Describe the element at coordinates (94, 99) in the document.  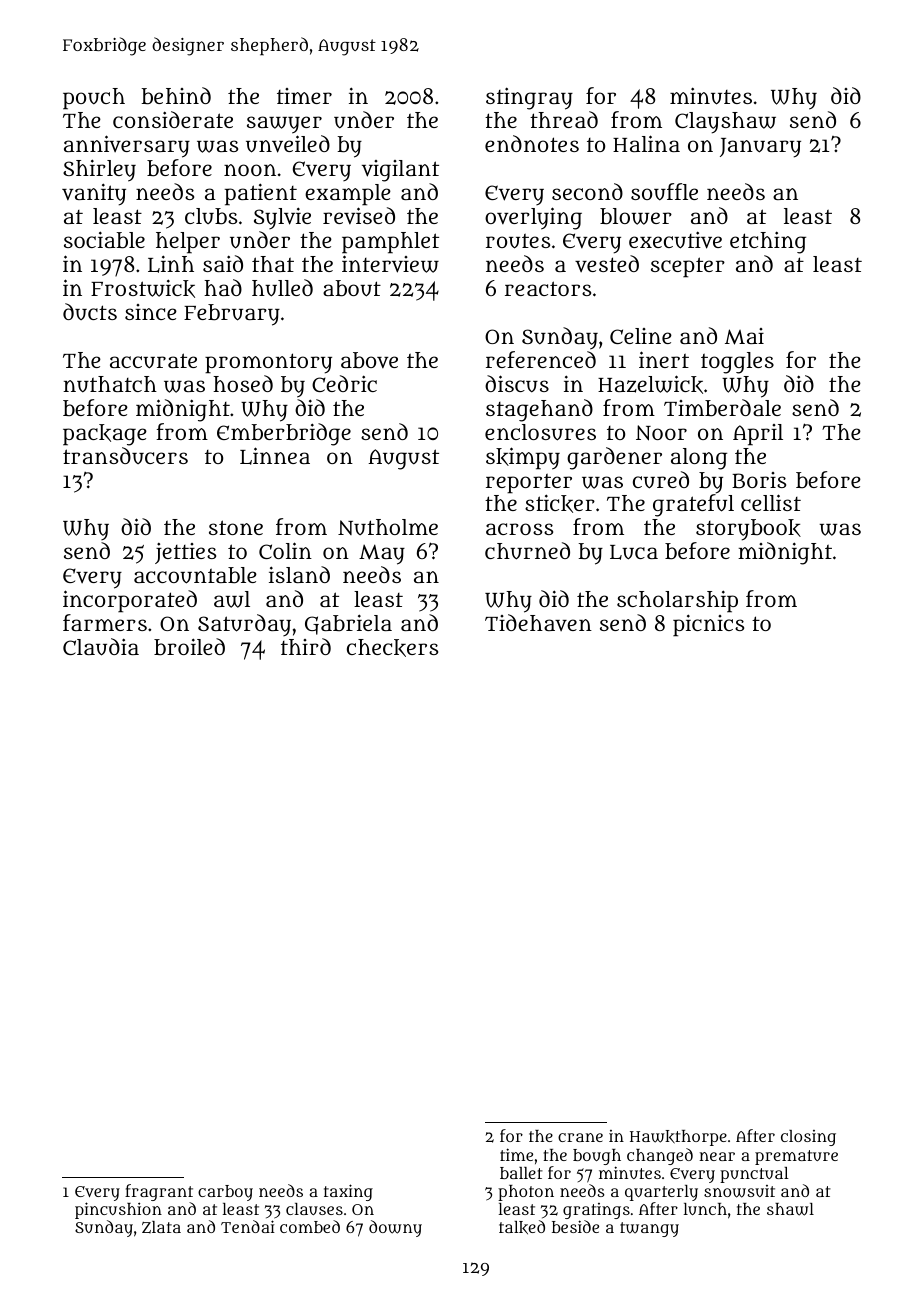
I see `pouch` at that location.
